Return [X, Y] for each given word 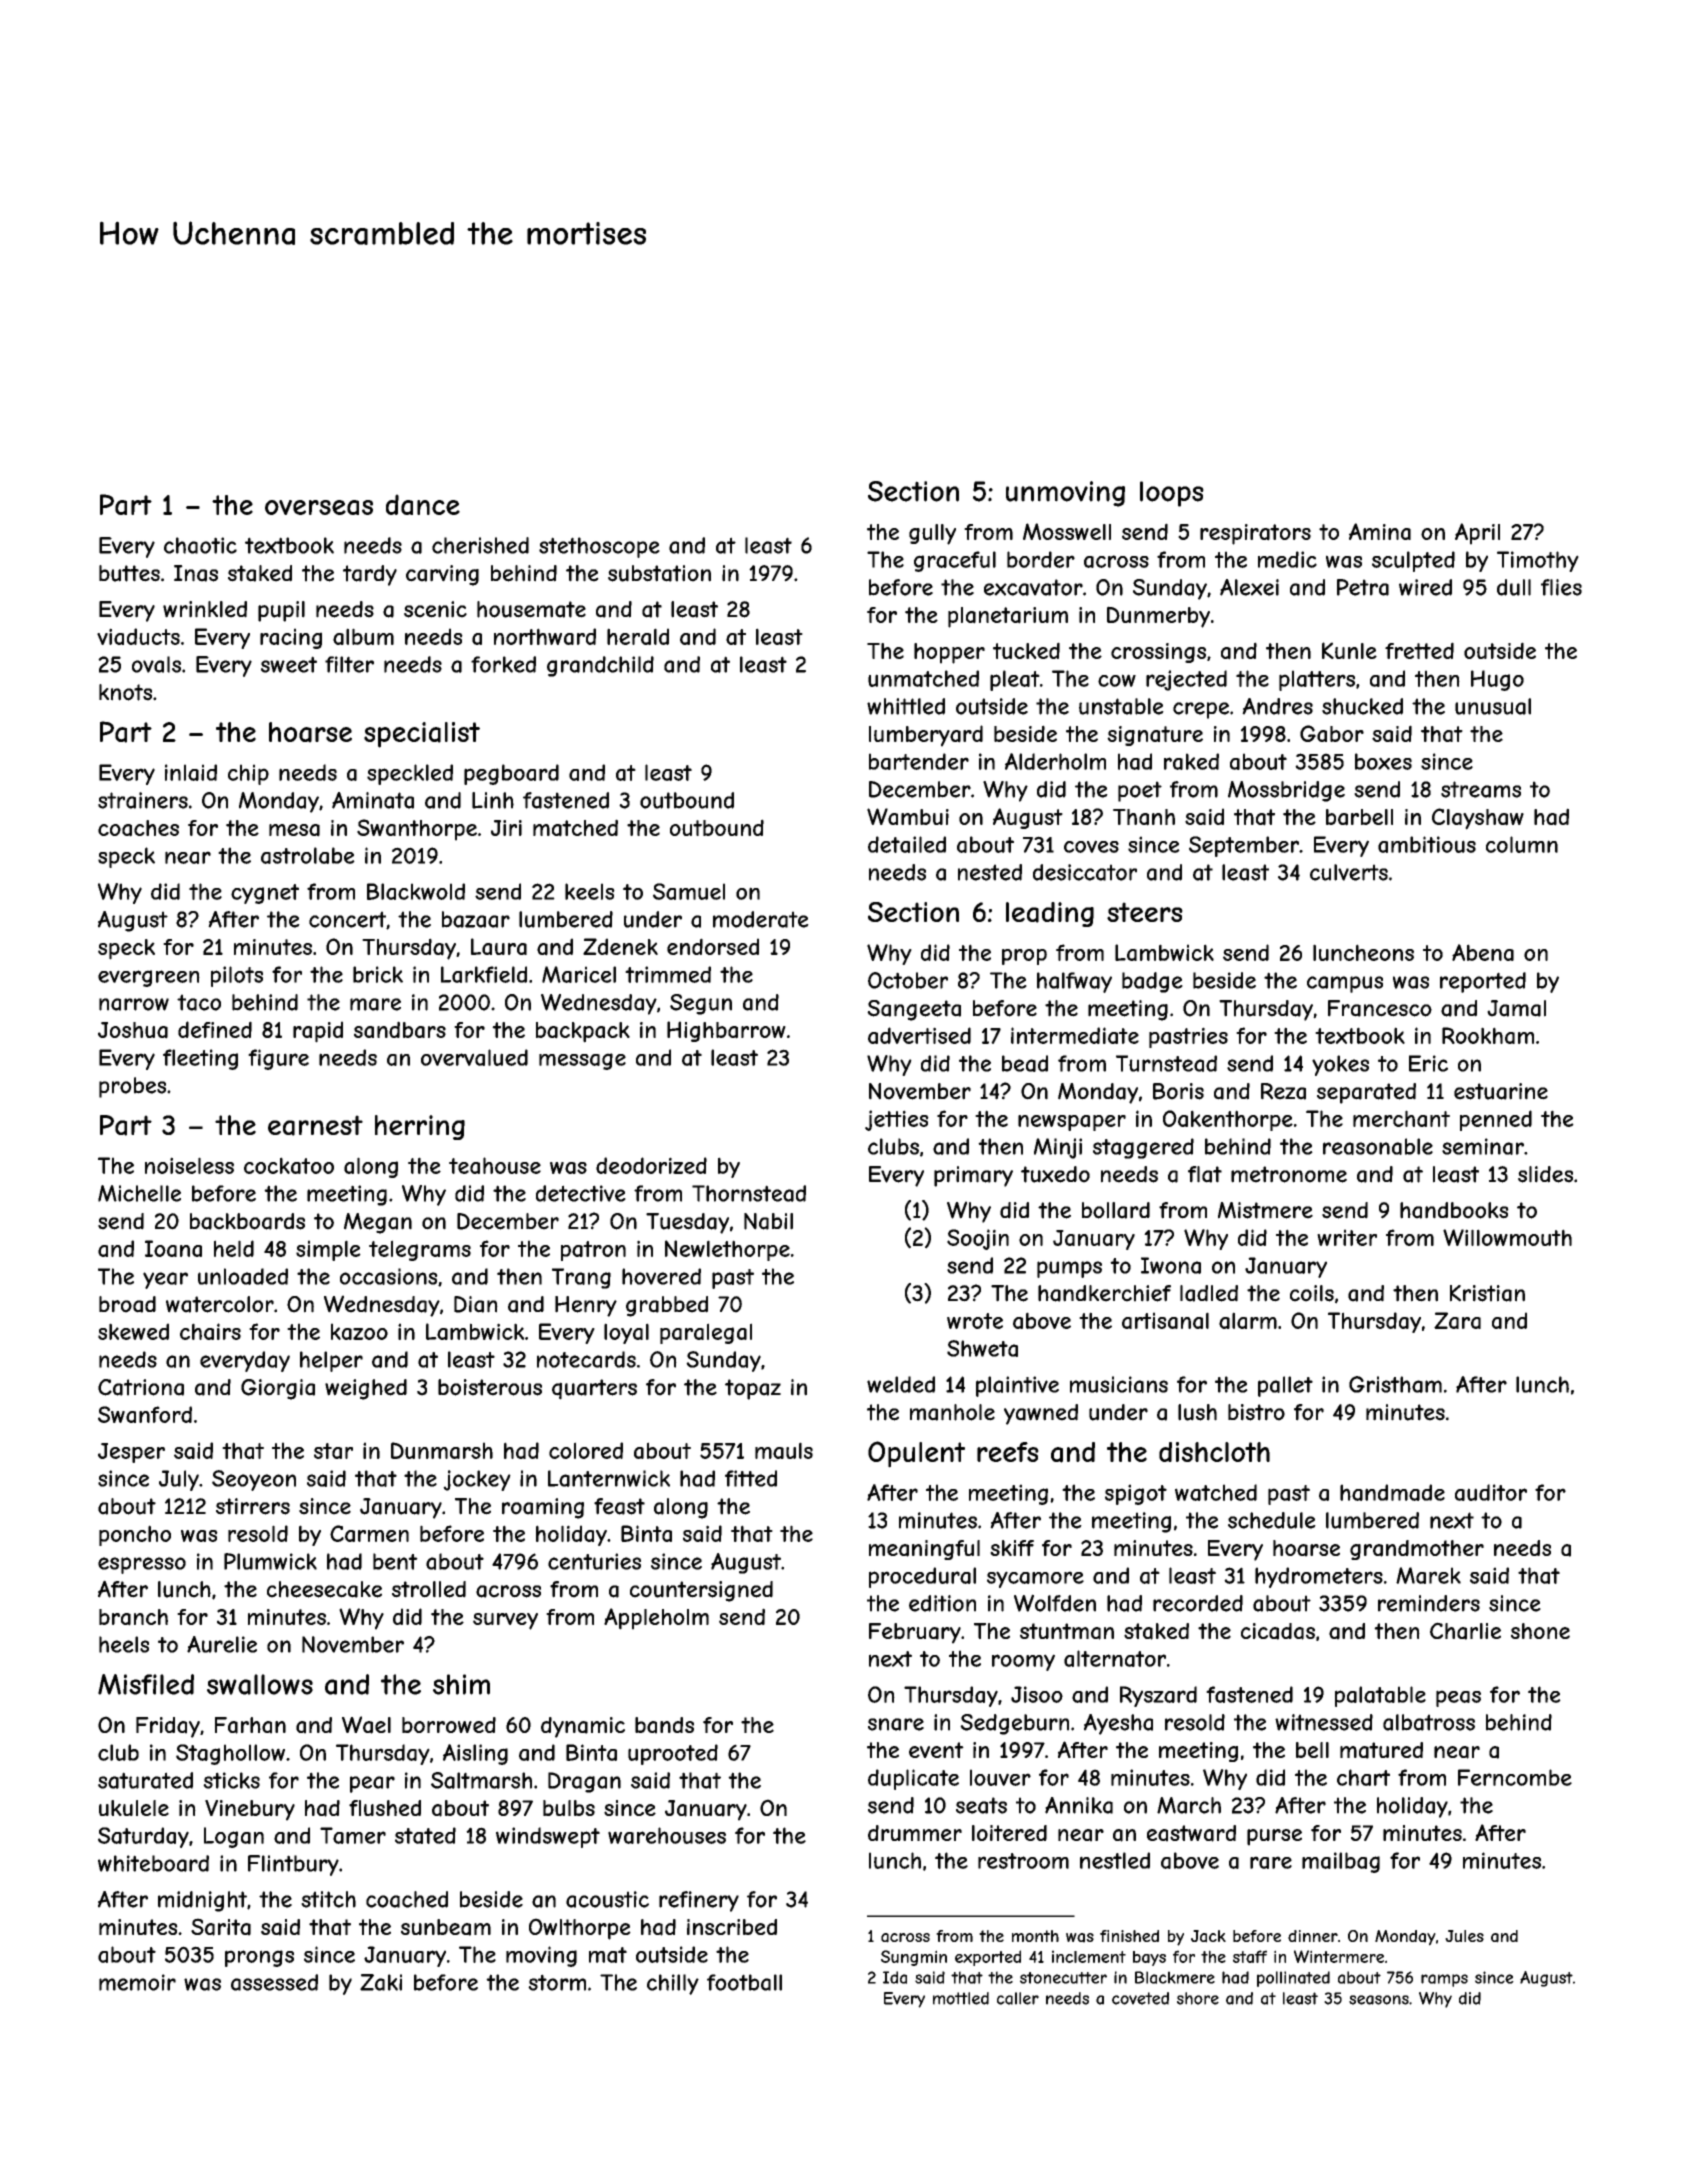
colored [586, 1450]
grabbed [667, 1306]
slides [1545, 1174]
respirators [1255, 534]
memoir [137, 1982]
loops [1172, 494]
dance [423, 504]
